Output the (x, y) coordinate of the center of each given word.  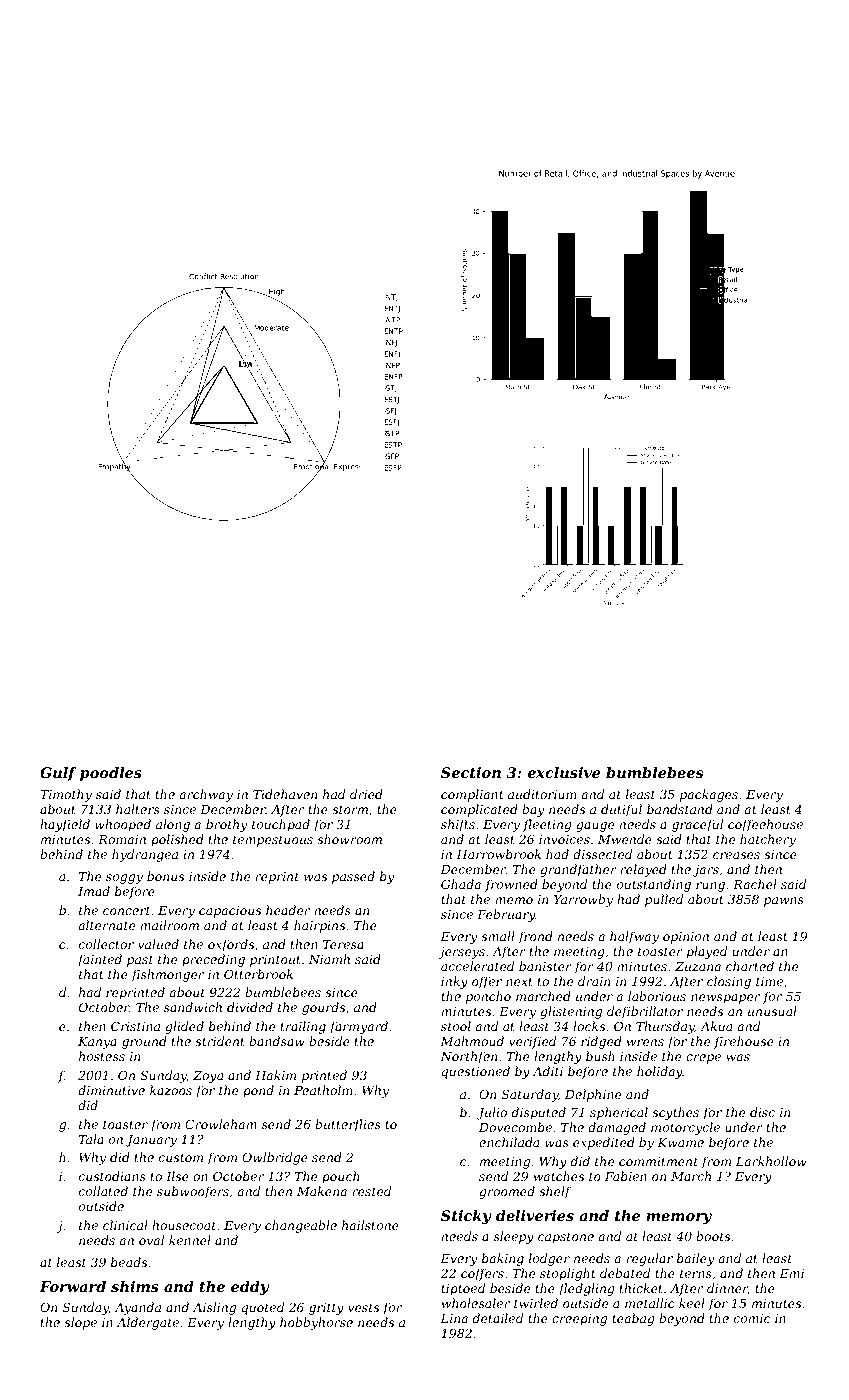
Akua (716, 1026)
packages (709, 795)
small (498, 936)
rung (710, 887)
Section (471, 772)
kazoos (171, 1090)
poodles (111, 774)
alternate (106, 925)
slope (80, 1323)
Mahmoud (472, 1041)
